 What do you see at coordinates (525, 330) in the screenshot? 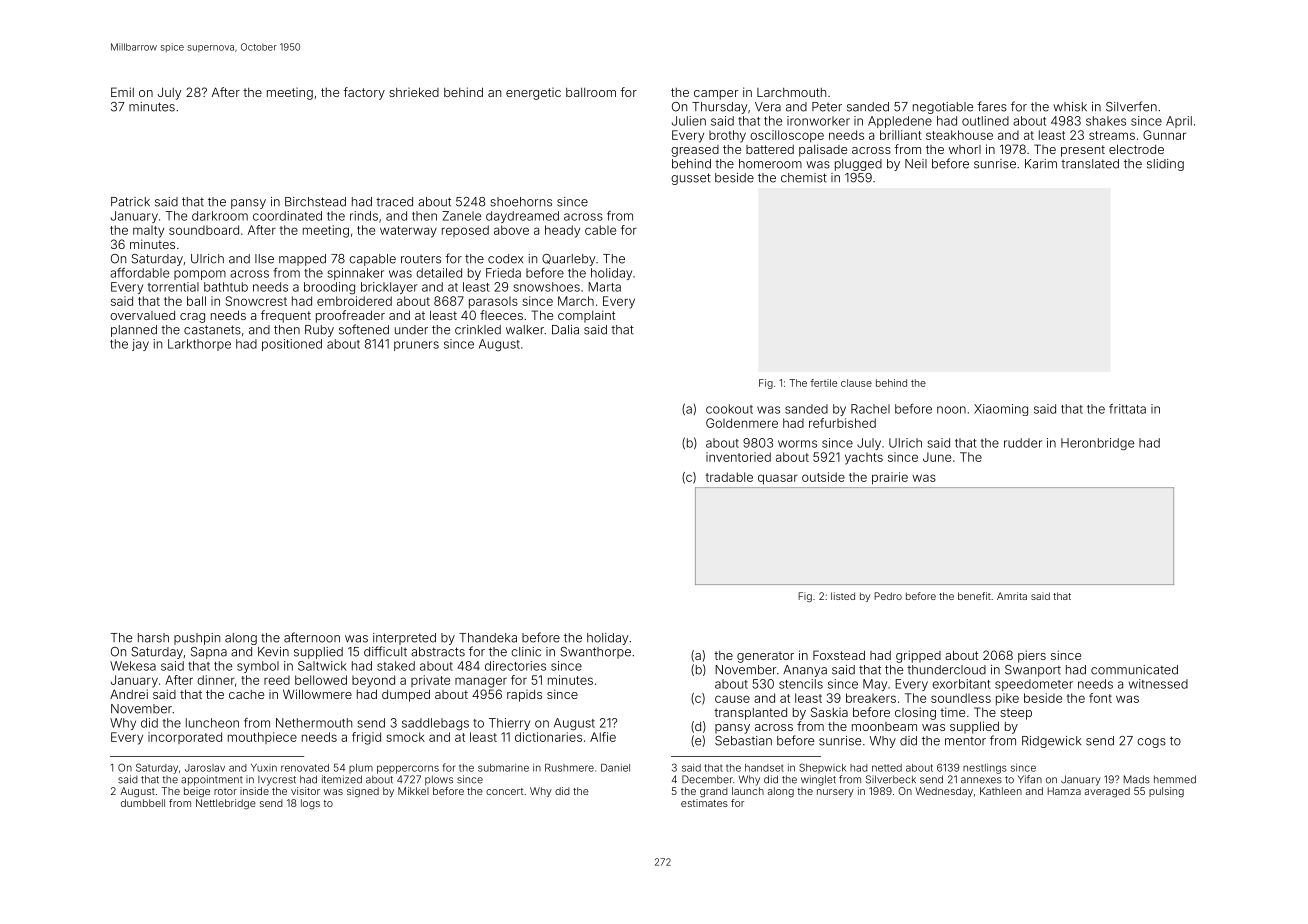
I see `walker` at bounding box center [525, 330].
